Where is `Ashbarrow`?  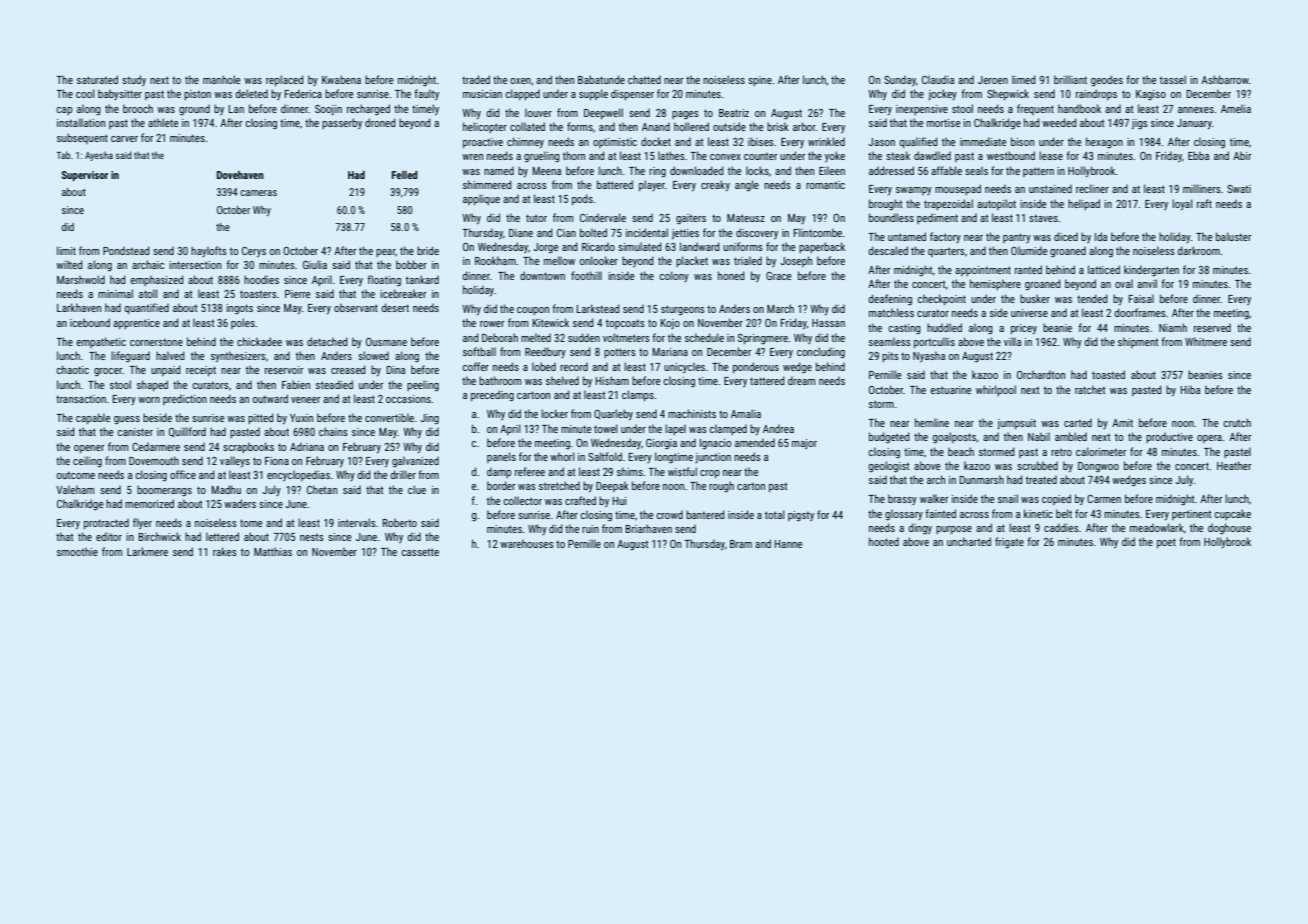
Ashbarrow is located at coordinates (1225, 79).
